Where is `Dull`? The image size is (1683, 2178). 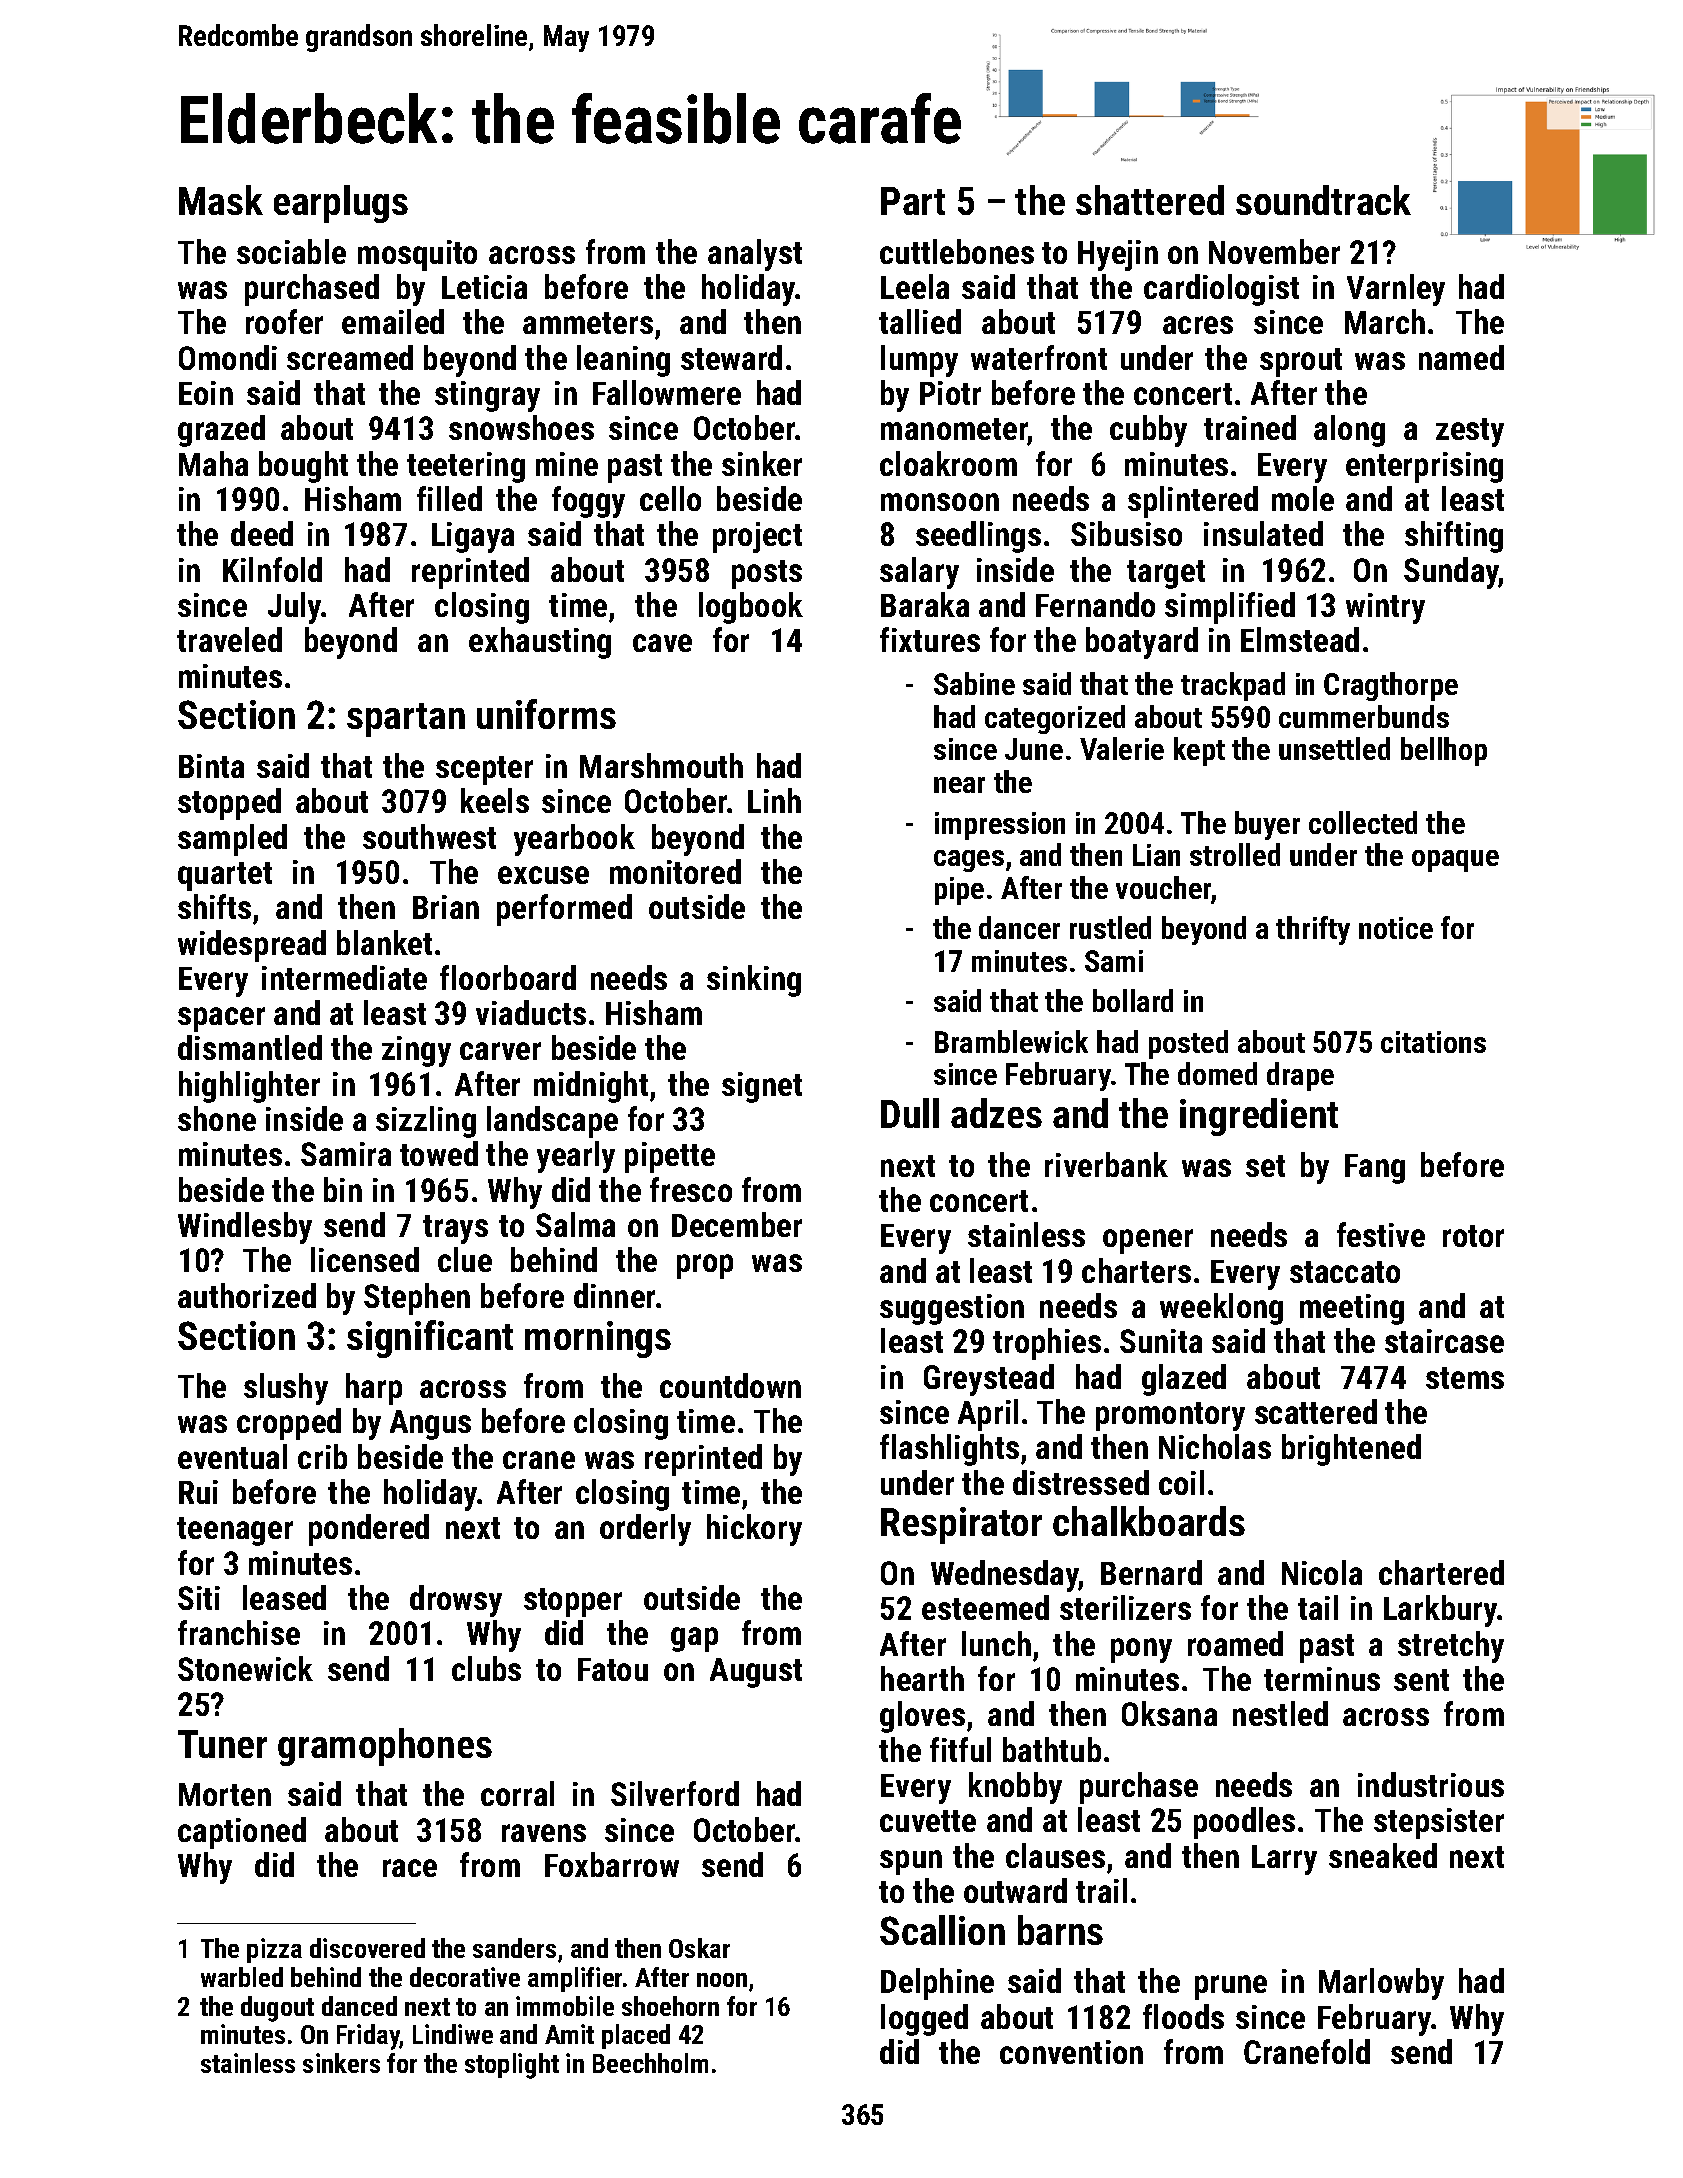
Dull is located at coordinates (910, 1113).
